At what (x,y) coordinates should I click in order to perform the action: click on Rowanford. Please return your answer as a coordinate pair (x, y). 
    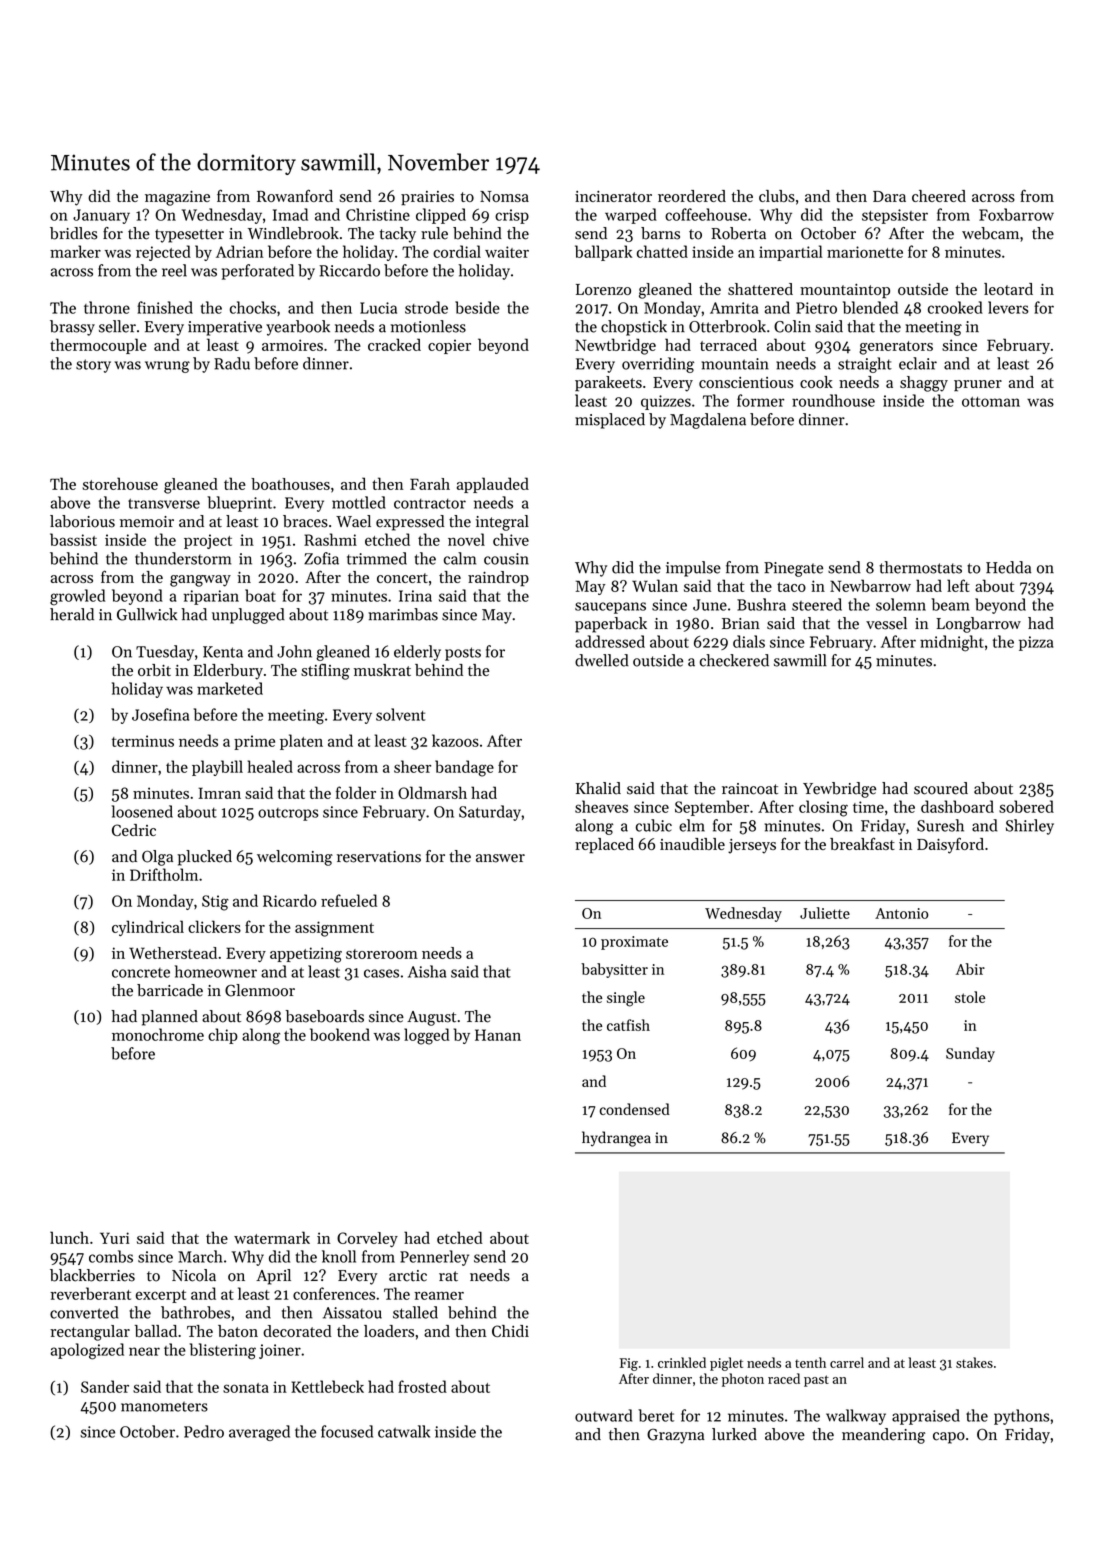
    Looking at the image, I should click on (295, 195).
